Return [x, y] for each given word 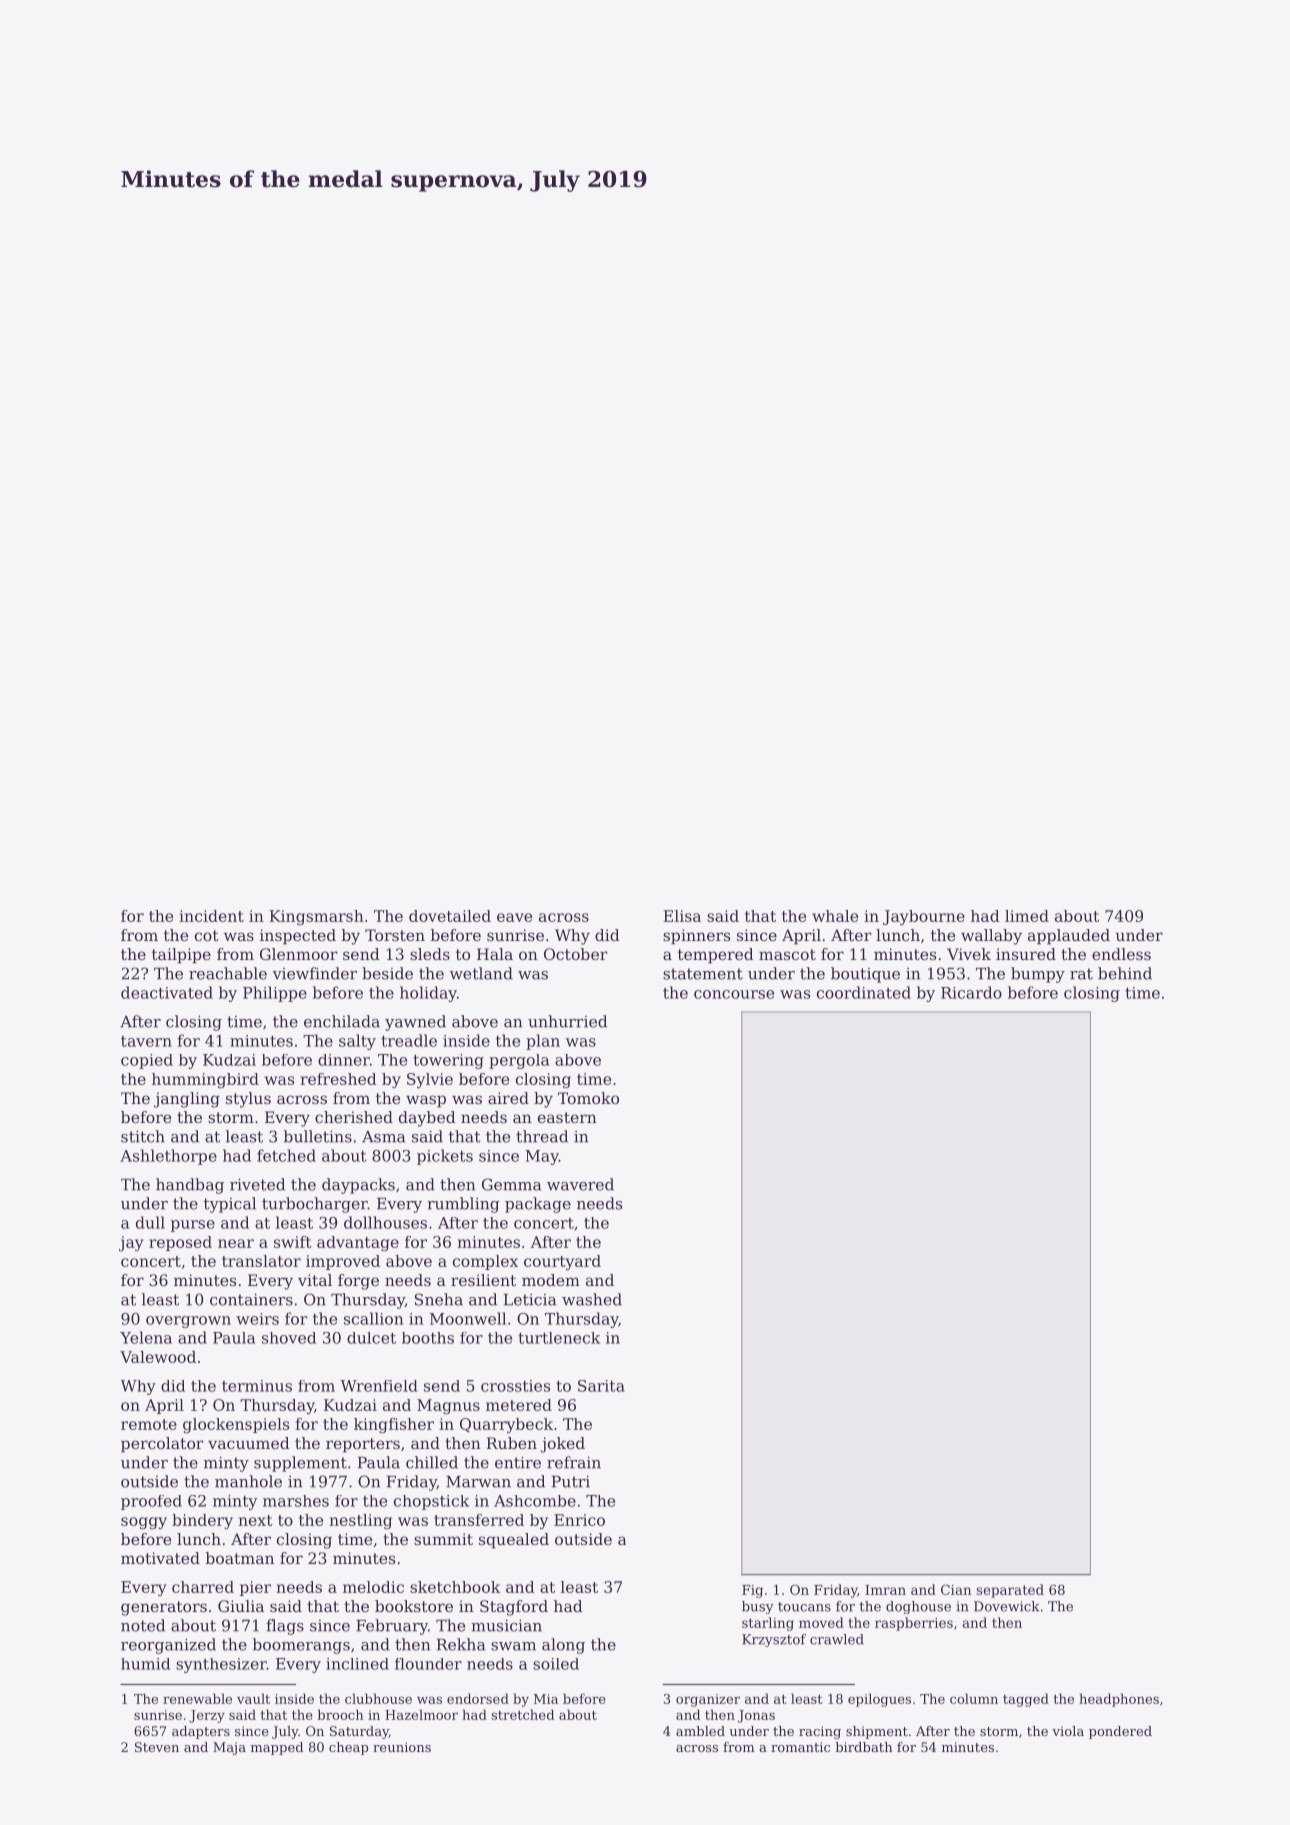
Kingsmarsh [316, 917]
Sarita [601, 1386]
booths [428, 1338]
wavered [580, 1184]
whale [835, 916]
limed [1027, 916]
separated [1010, 1591]
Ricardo [971, 992]
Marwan [478, 1482]
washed [592, 1299]
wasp [426, 1101]
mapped [277, 1748]
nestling [360, 1521]
